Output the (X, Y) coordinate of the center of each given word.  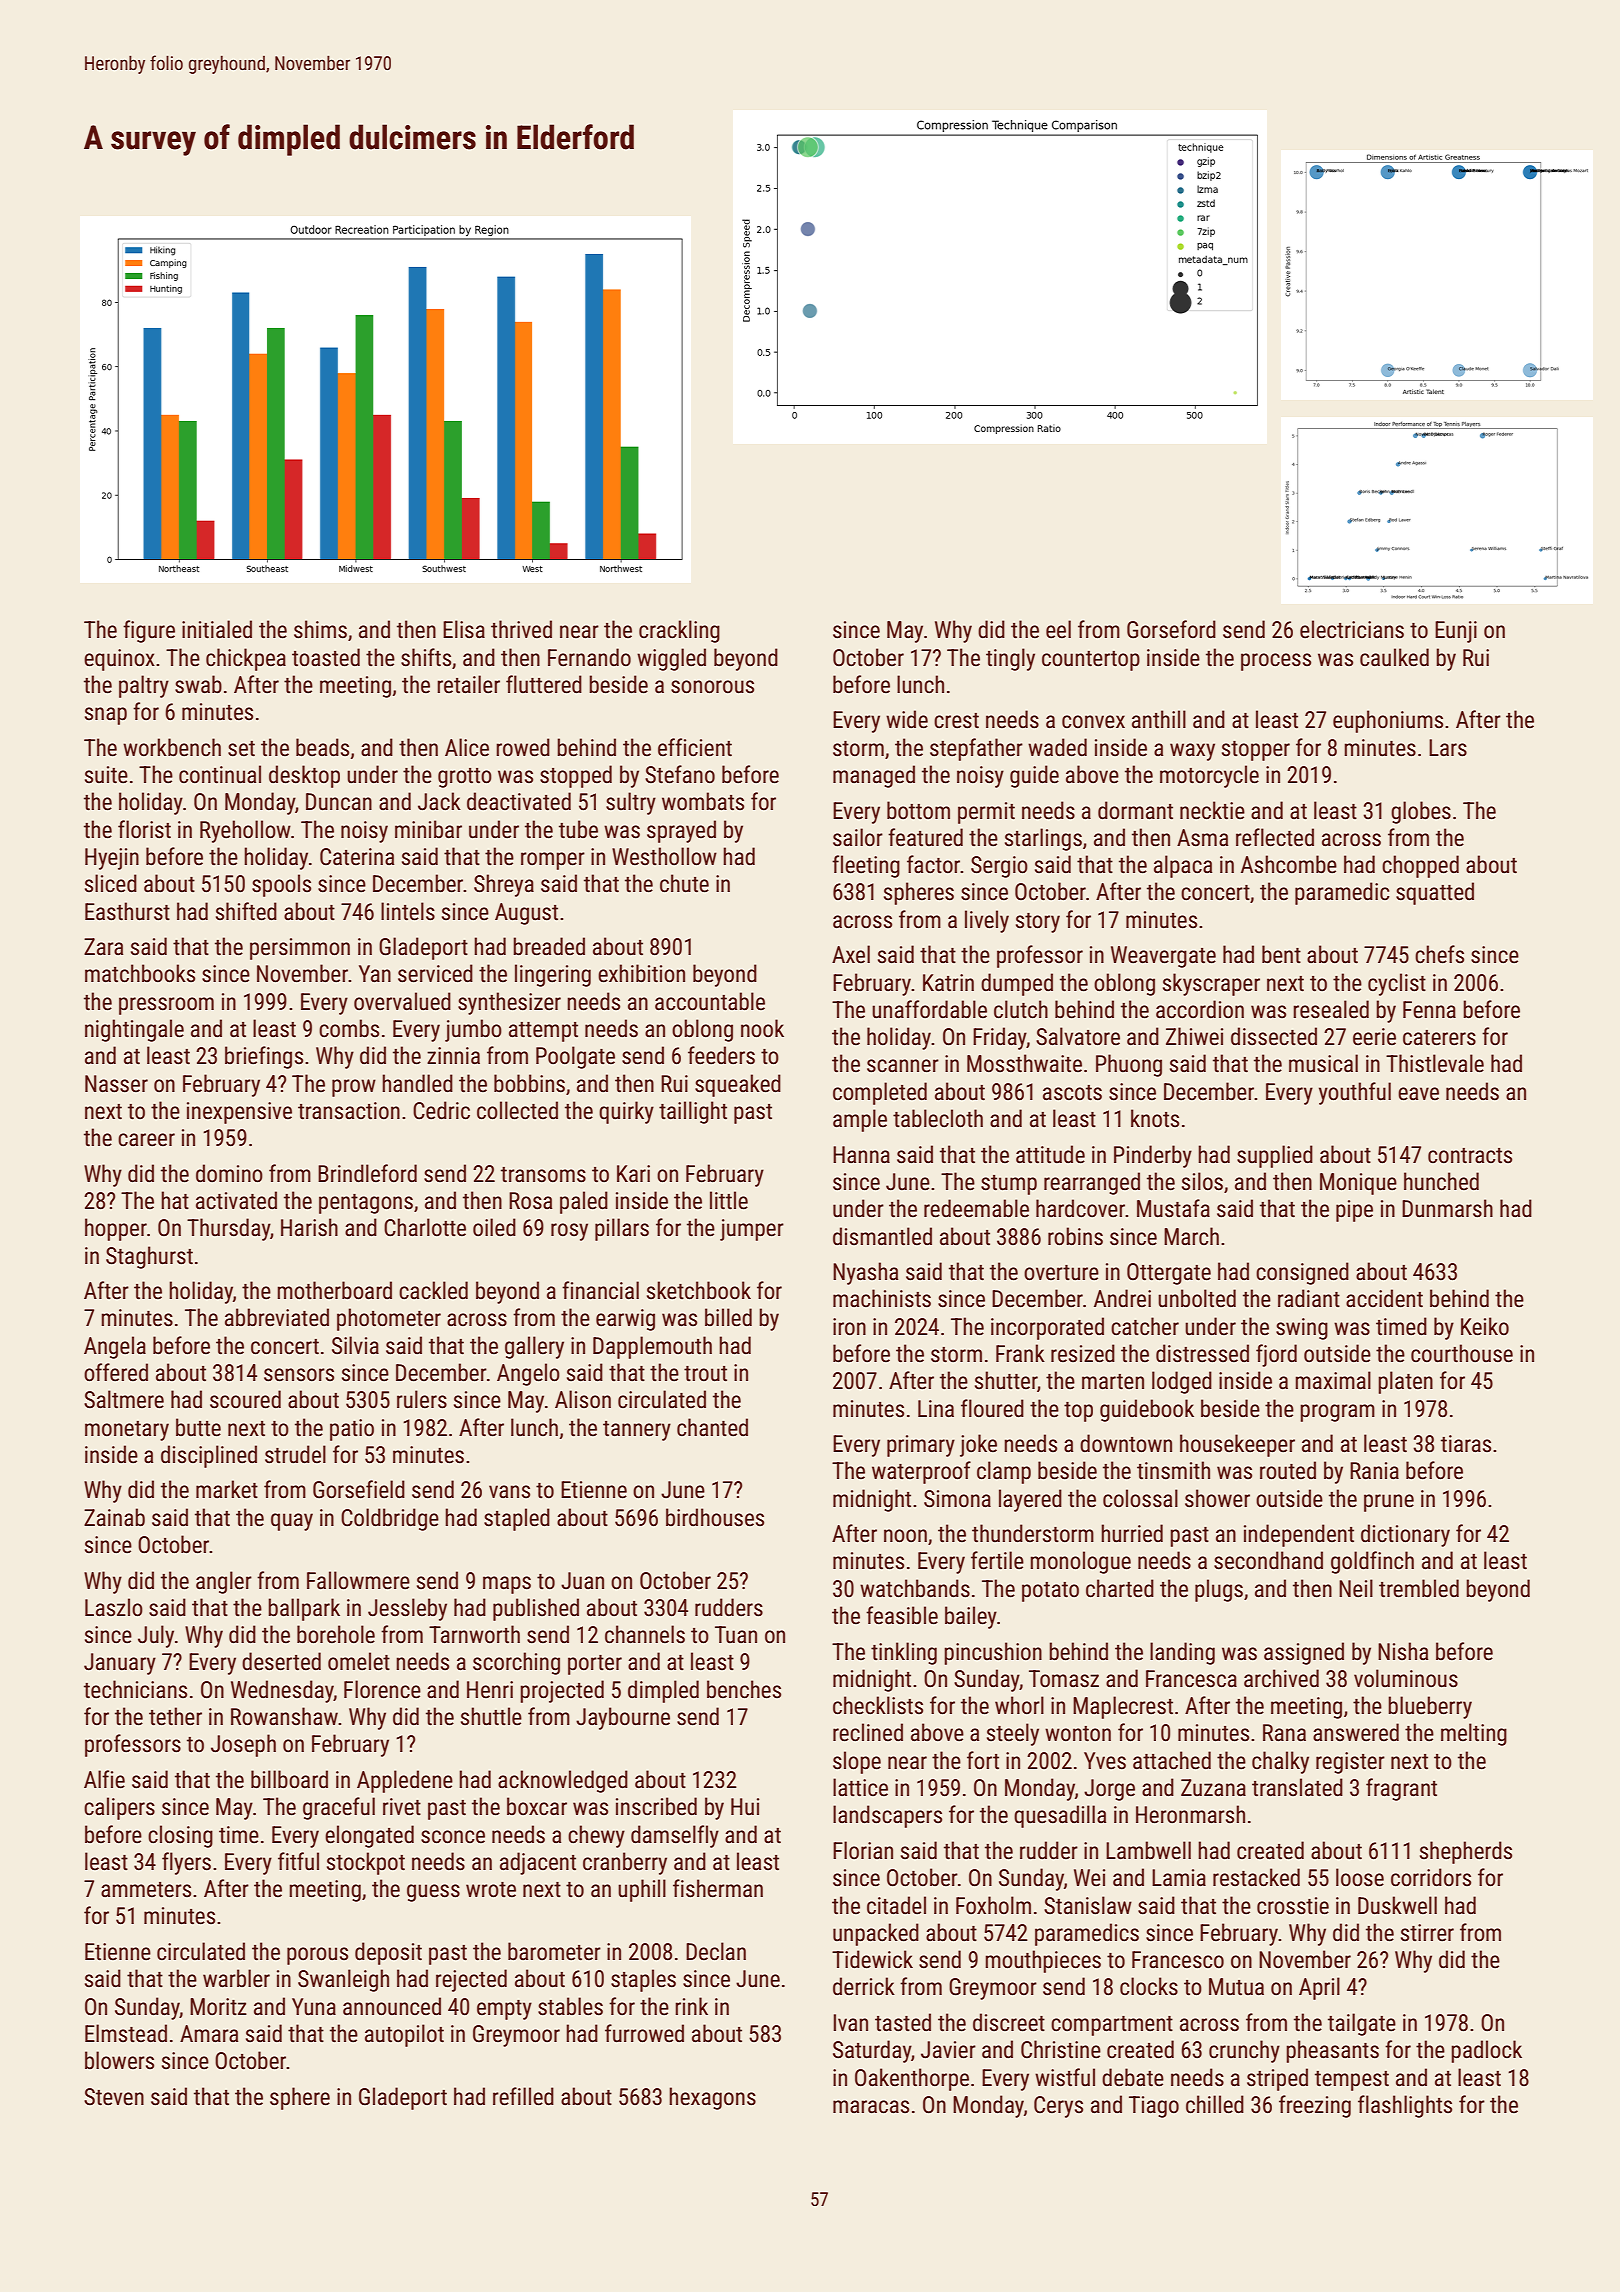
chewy (596, 1836)
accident (1384, 1298)
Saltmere (124, 1399)
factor (934, 864)
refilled (523, 2096)
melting (1474, 1734)
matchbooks (140, 973)
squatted (1435, 893)
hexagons (712, 2098)
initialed (217, 629)
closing (180, 1836)
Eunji (1456, 632)
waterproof (921, 1472)
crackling (679, 631)
